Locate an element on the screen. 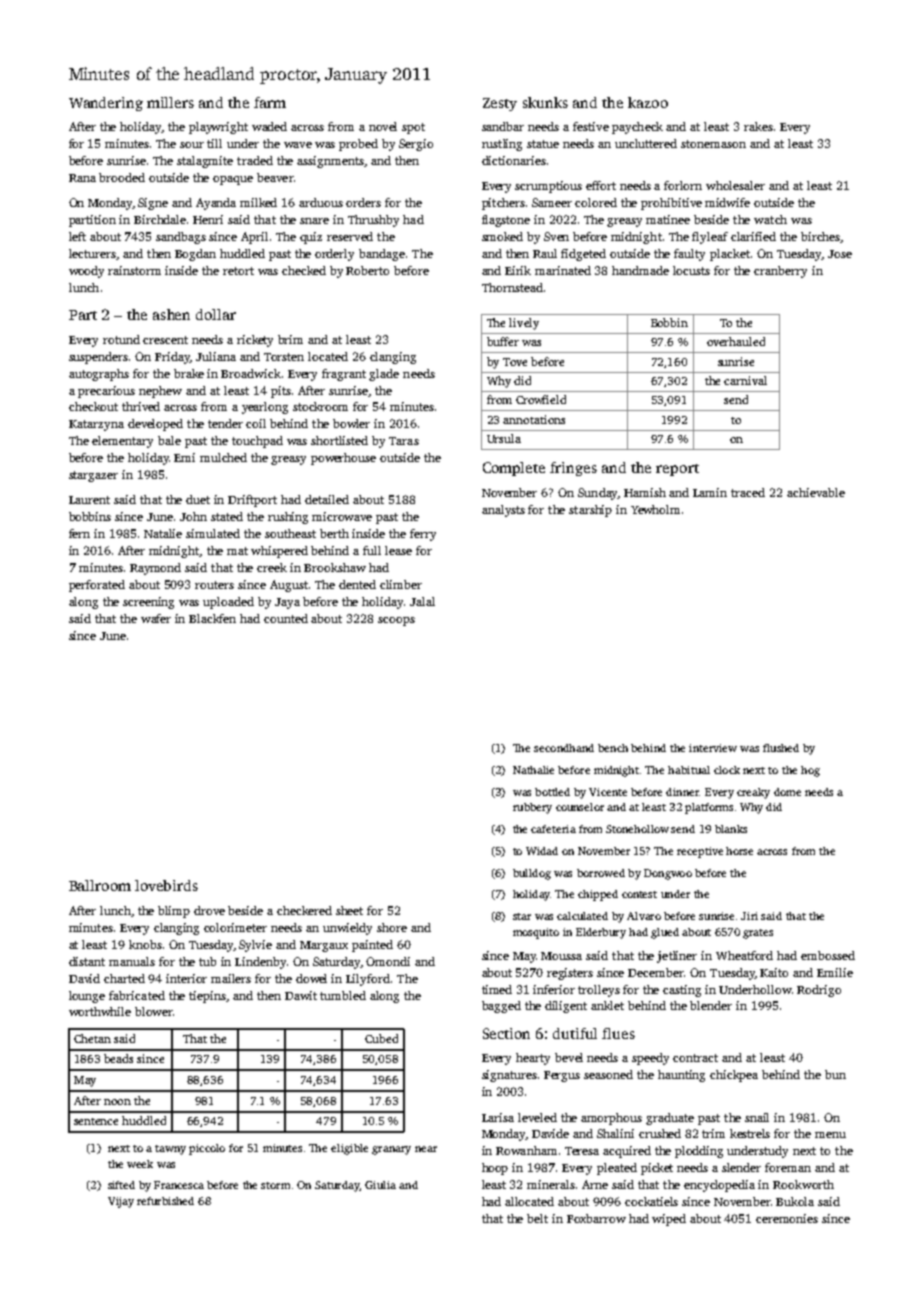  chipped is located at coordinates (598, 895).
